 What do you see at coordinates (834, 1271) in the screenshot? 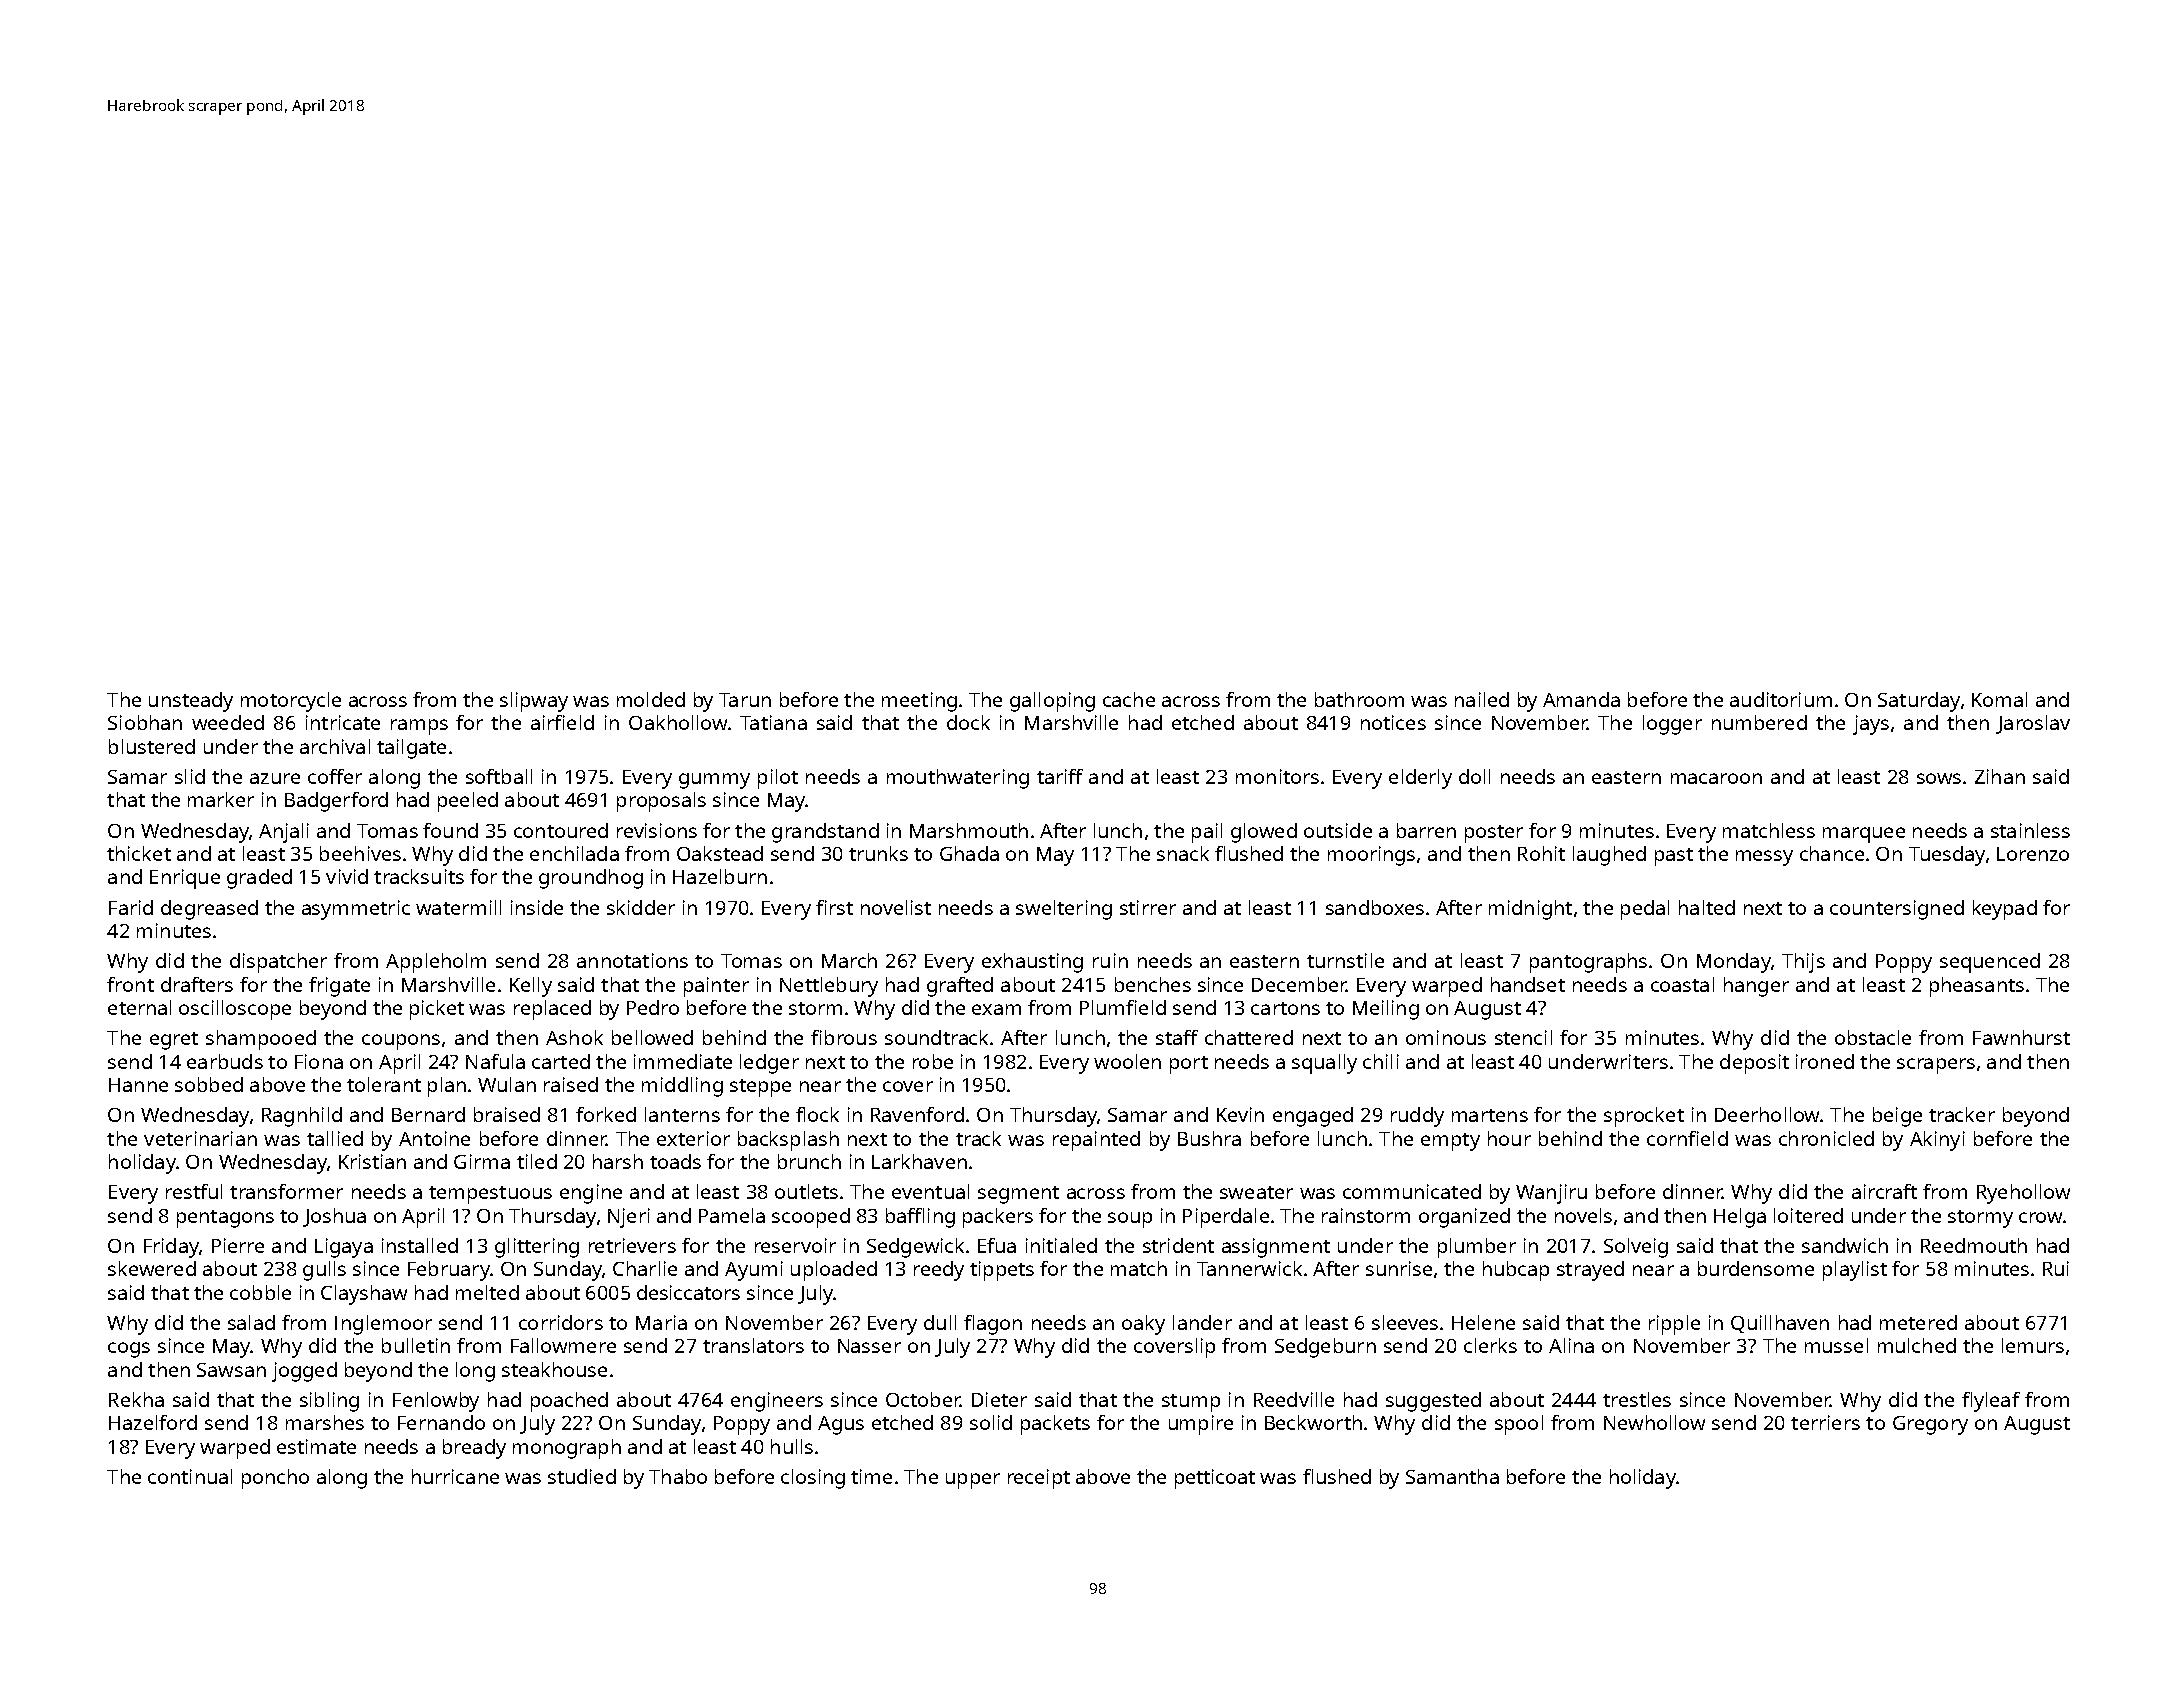
I see `uploaded` at bounding box center [834, 1271].
